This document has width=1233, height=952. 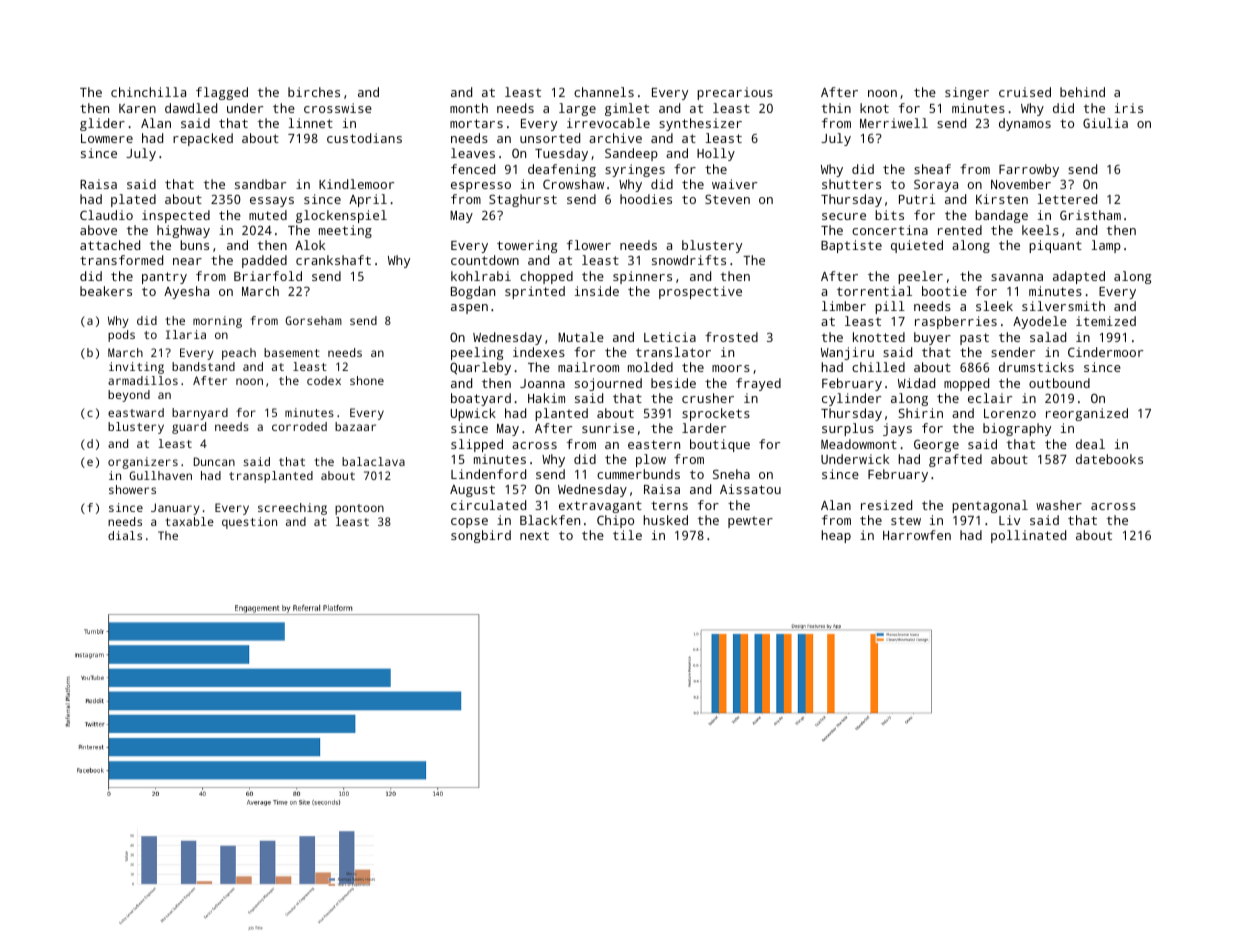 What do you see at coordinates (631, 154) in the document?
I see `Sandeep` at bounding box center [631, 154].
